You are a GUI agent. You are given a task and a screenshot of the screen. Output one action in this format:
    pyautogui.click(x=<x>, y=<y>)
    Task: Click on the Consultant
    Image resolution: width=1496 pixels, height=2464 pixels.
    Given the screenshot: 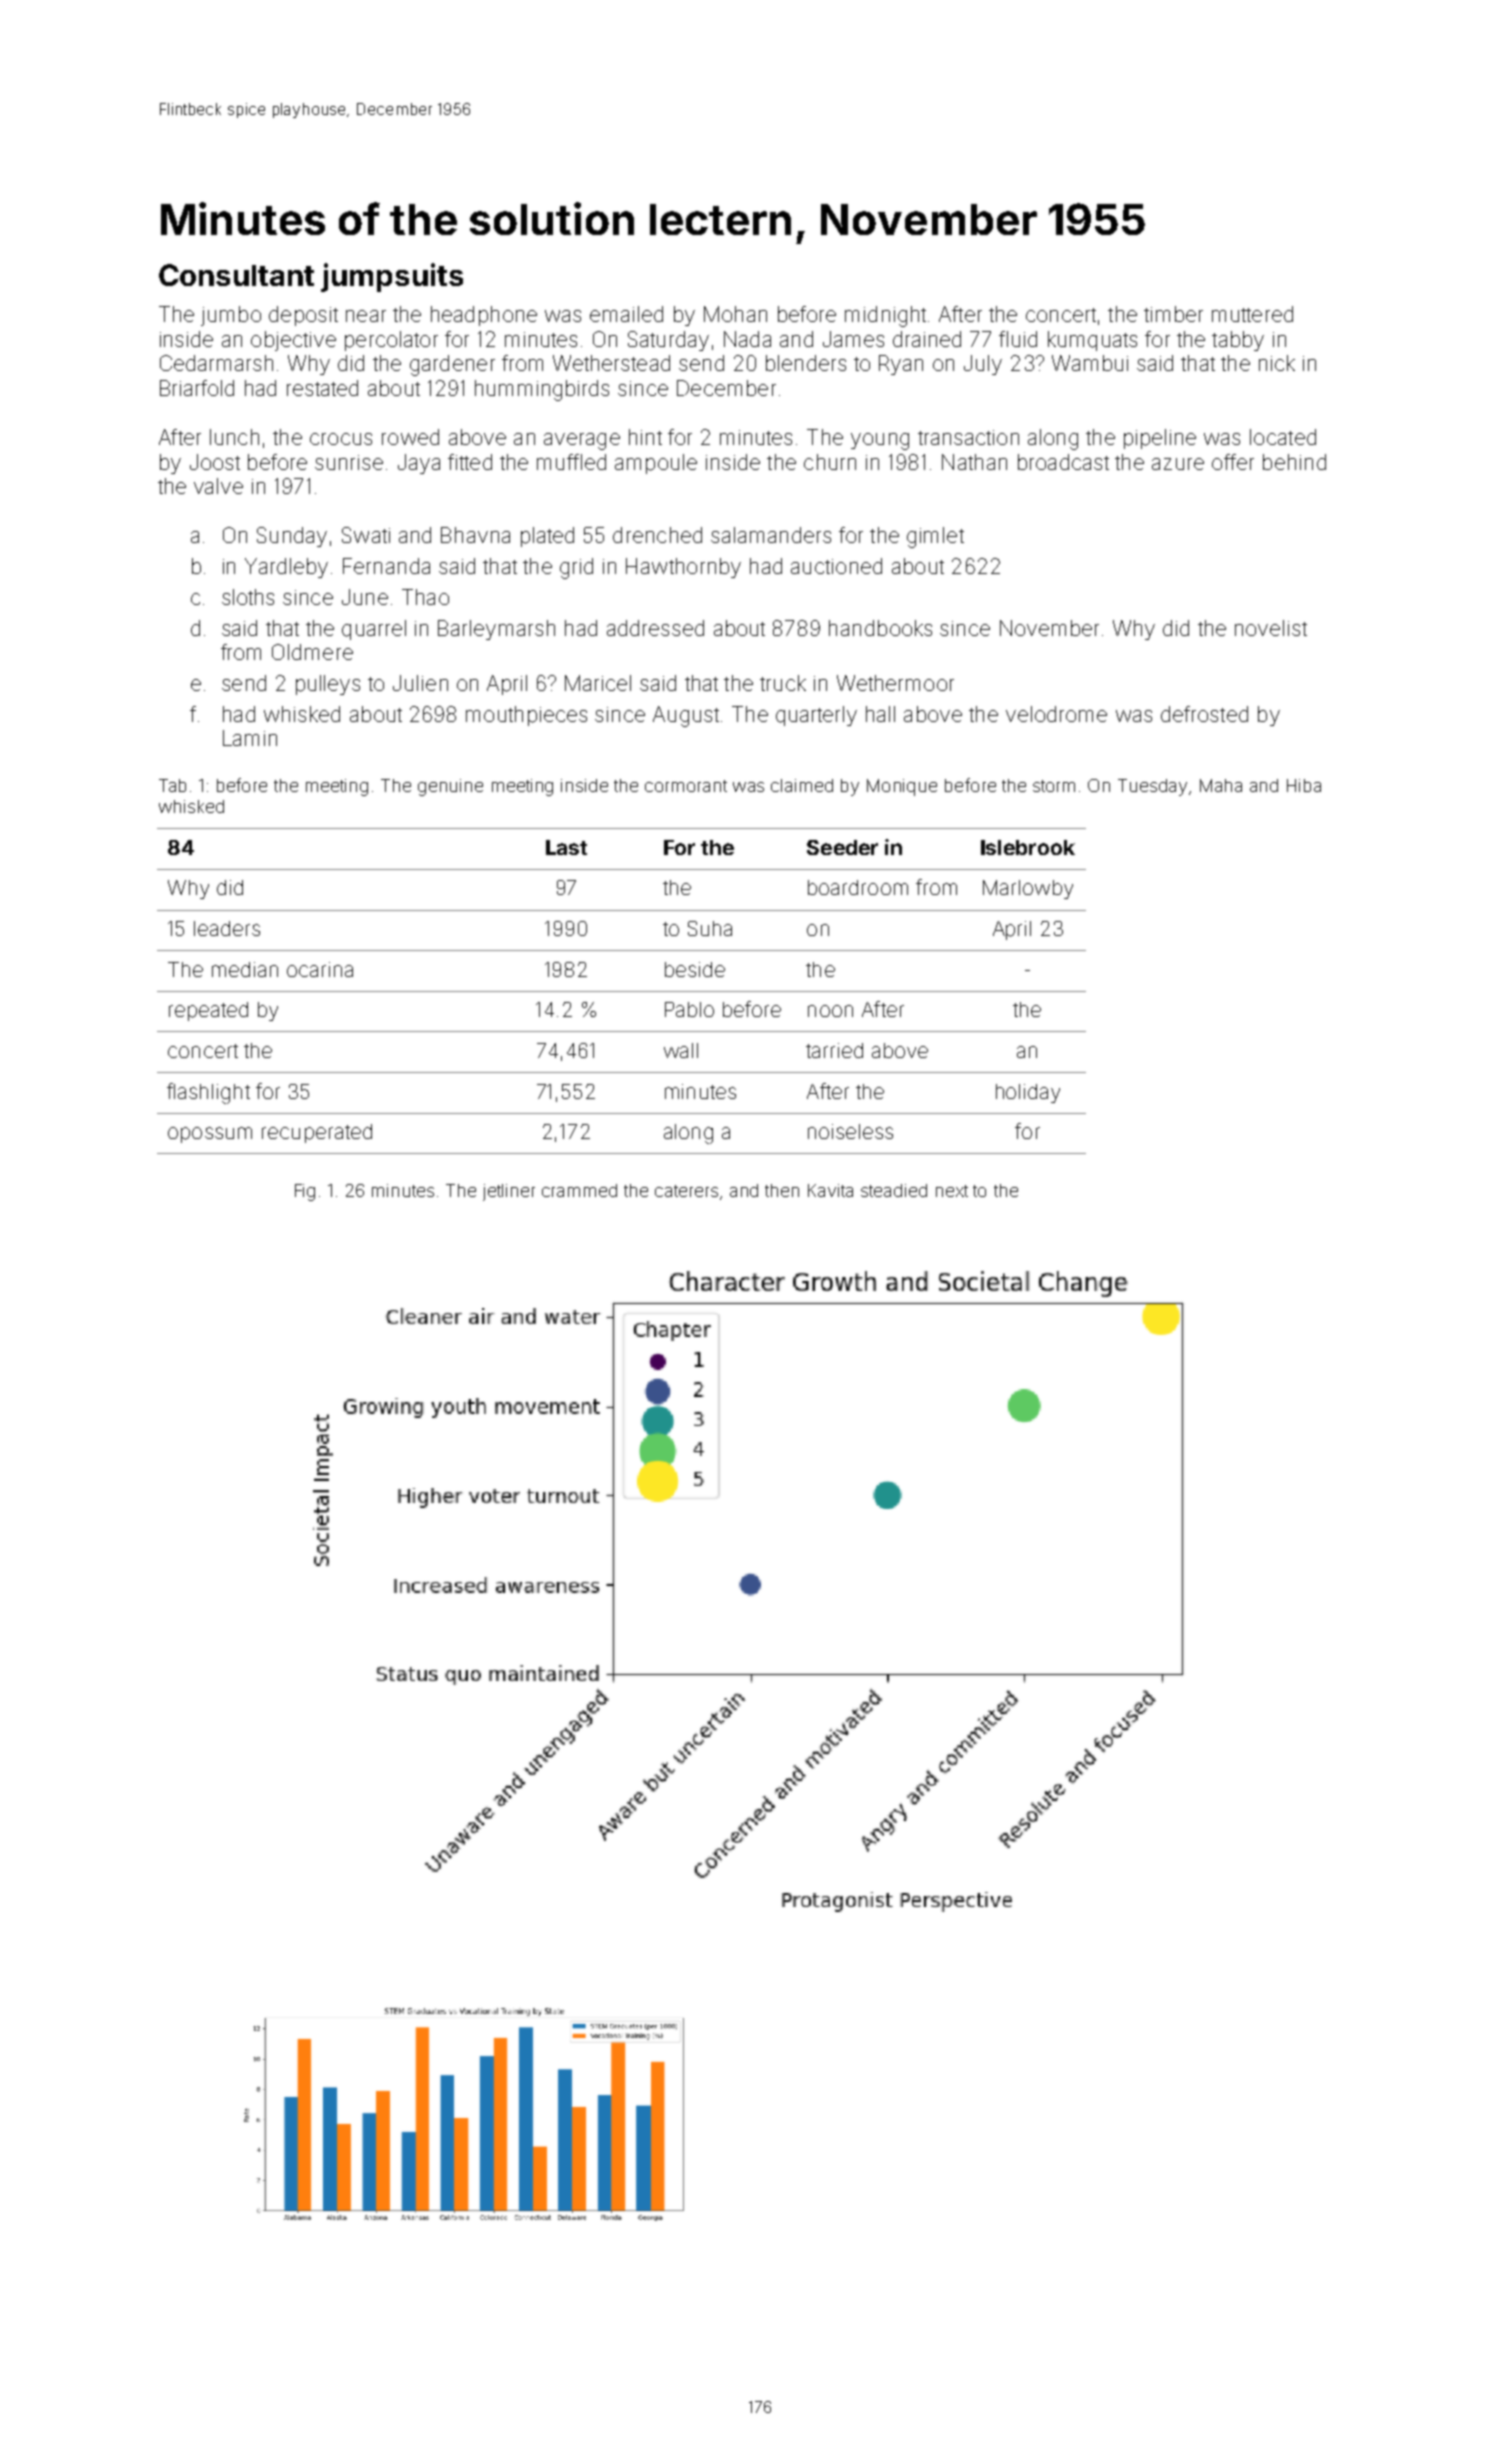 What is the action you would take?
    pyautogui.click(x=236, y=275)
